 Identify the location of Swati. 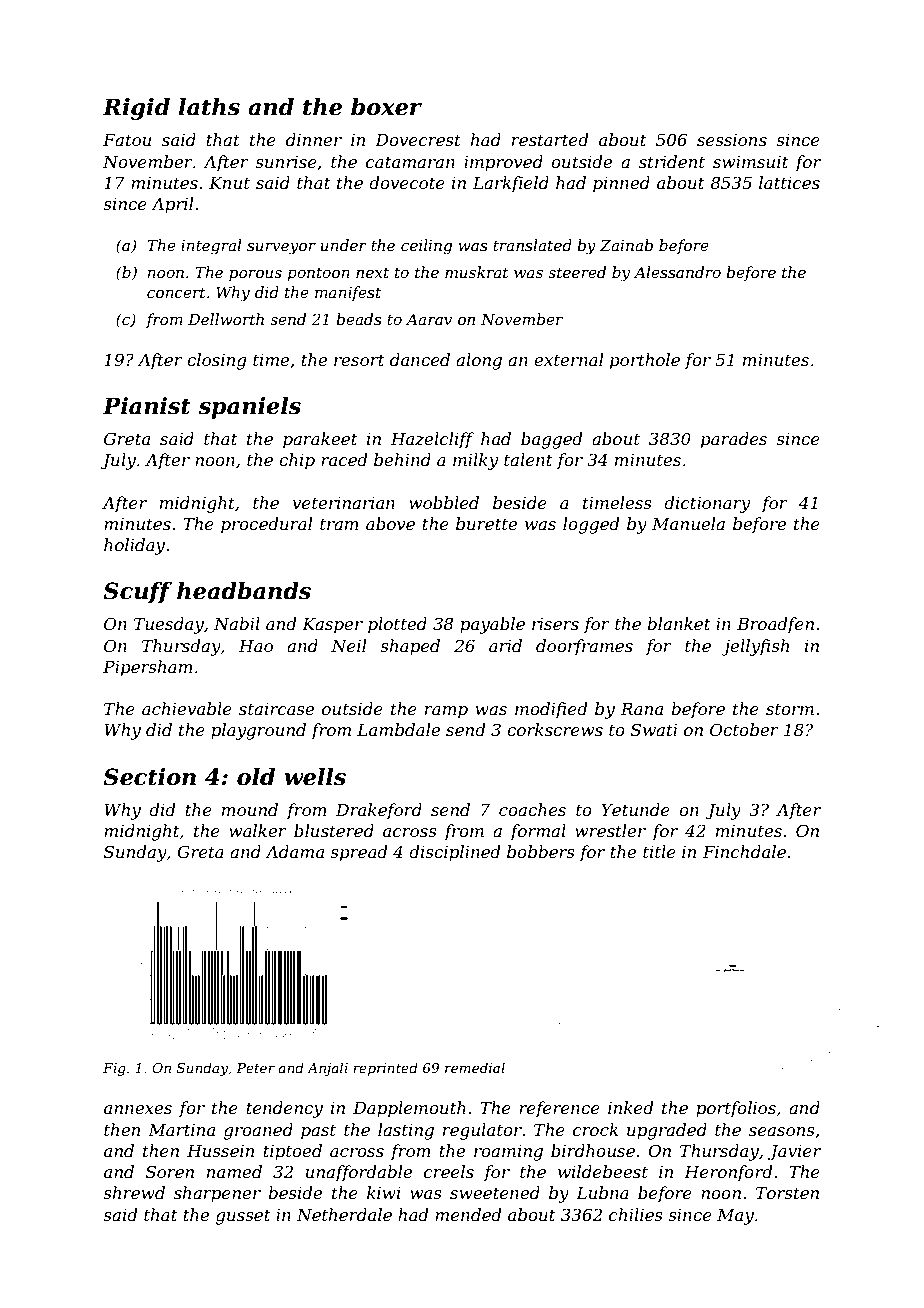
(654, 729).
